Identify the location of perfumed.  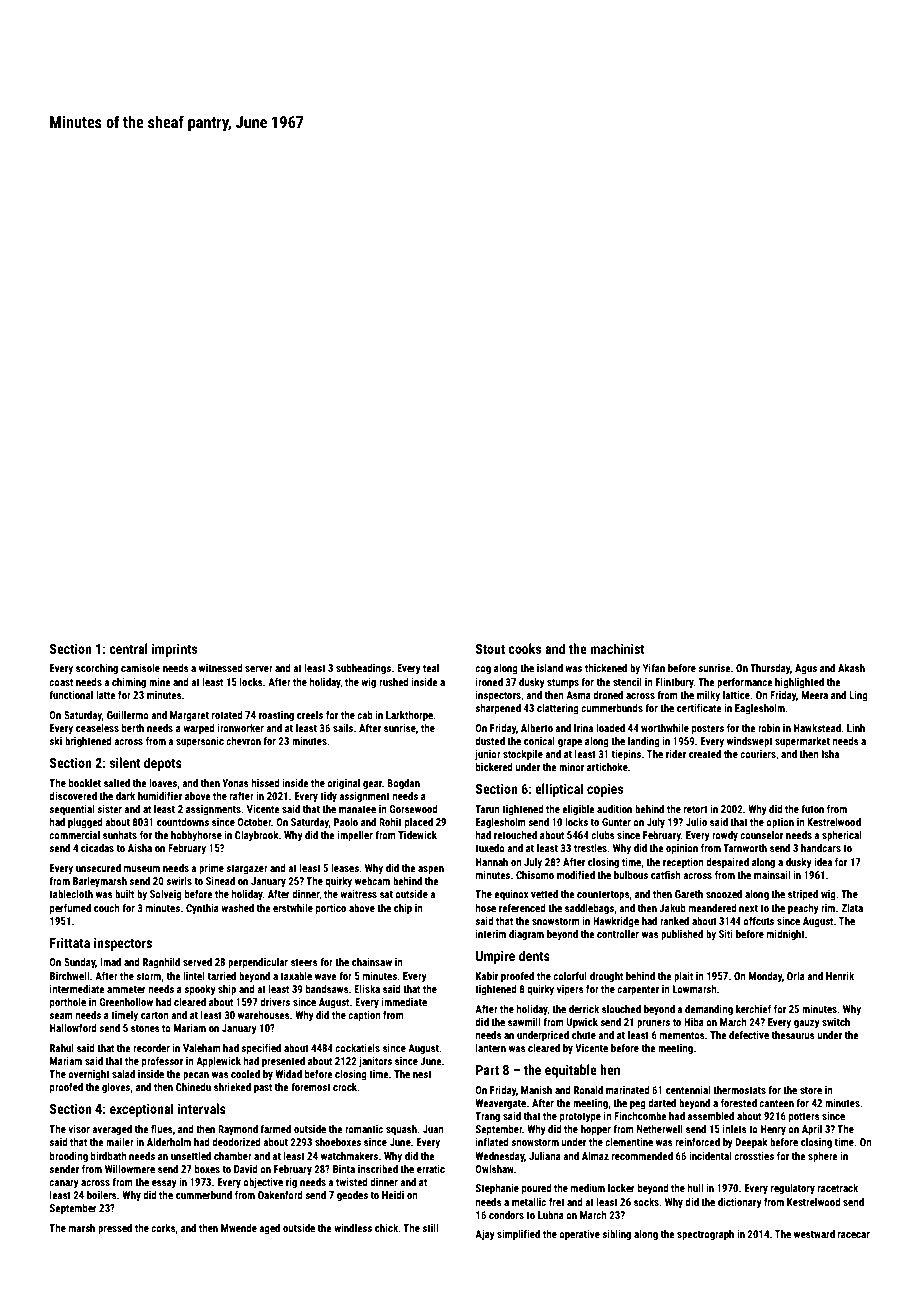
(70, 909).
